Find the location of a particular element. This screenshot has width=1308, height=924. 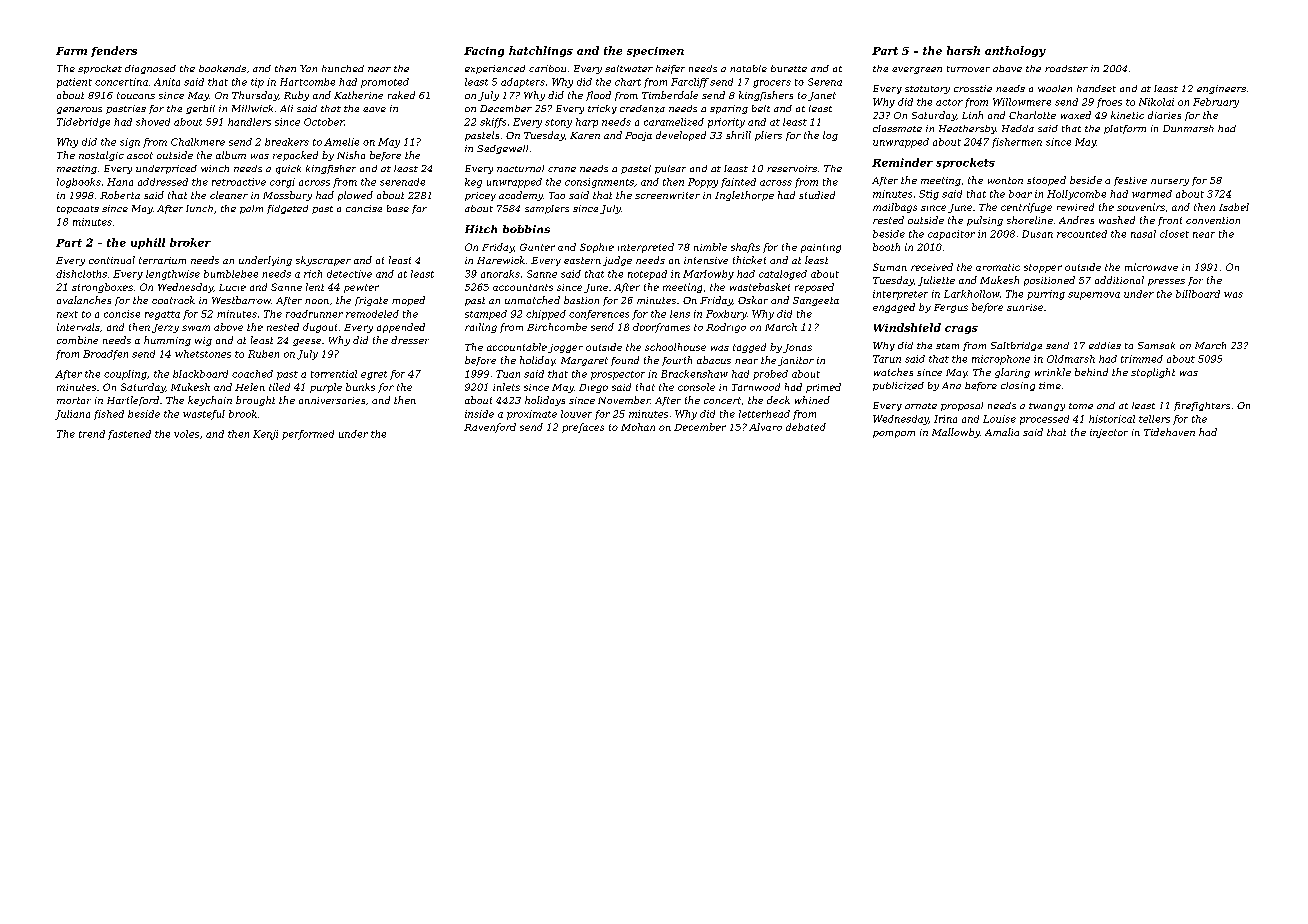

trend is located at coordinates (92, 434).
